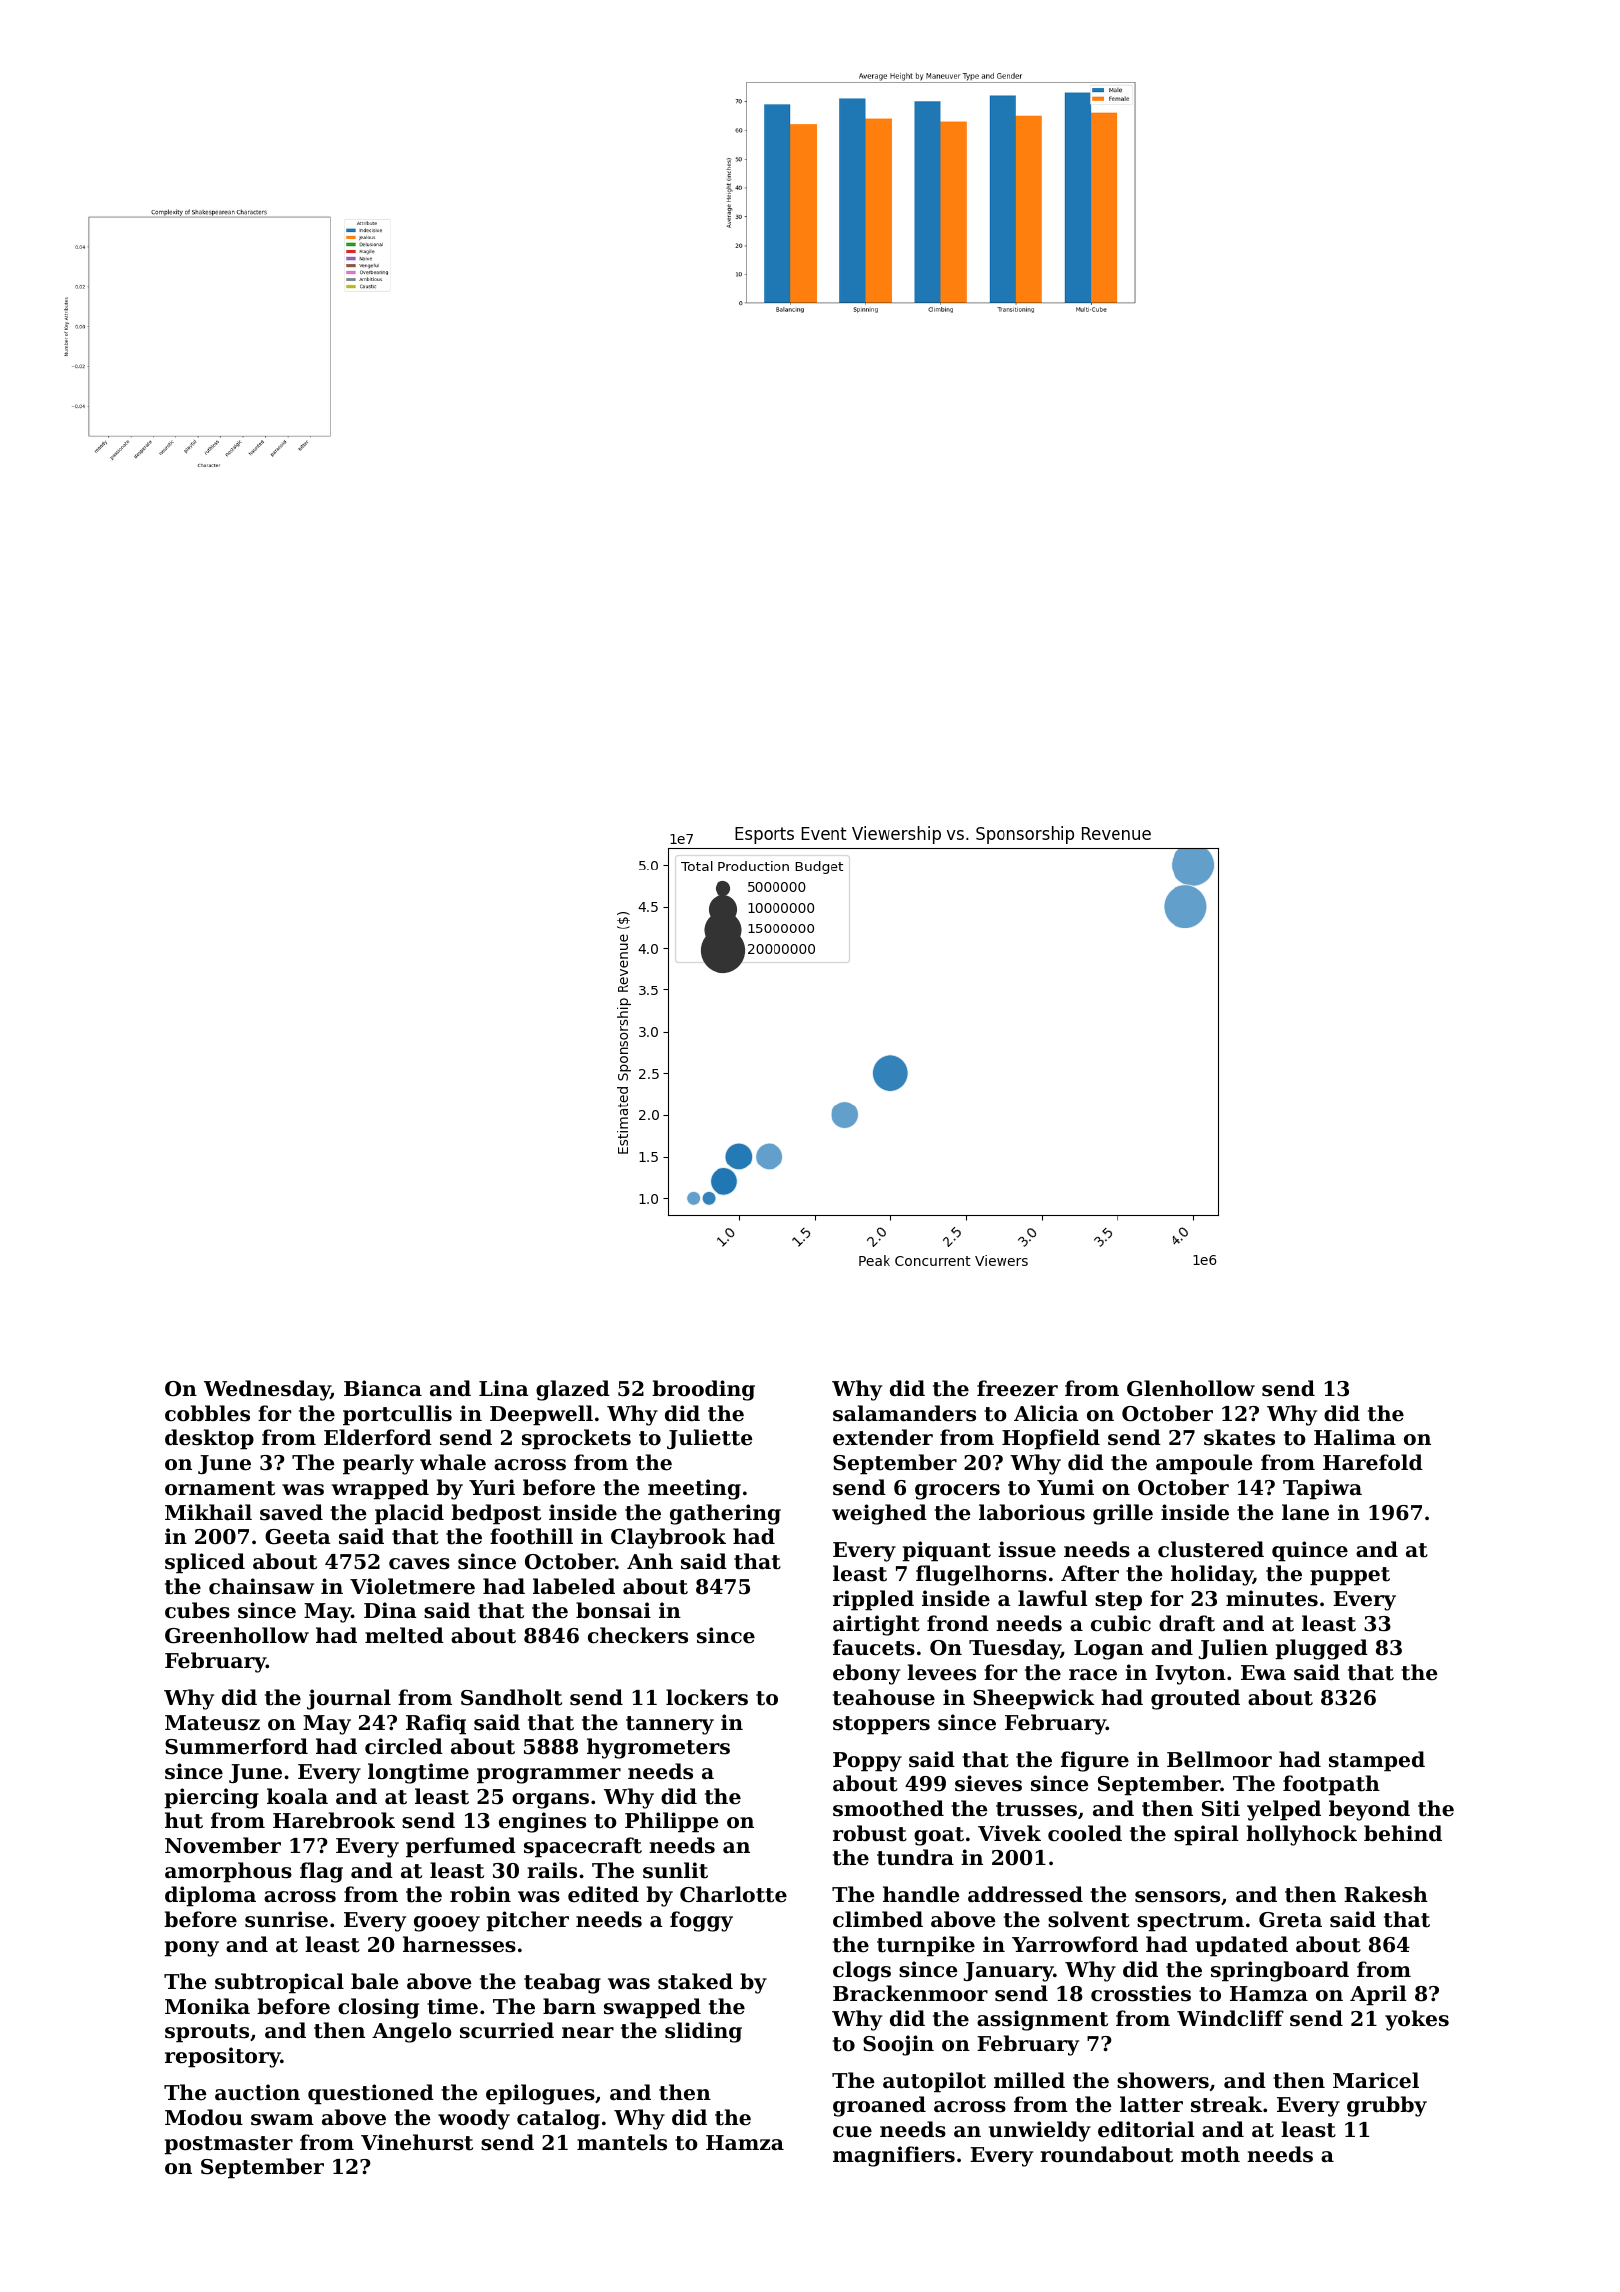 This document has width=1620, height=2292. Describe the element at coordinates (291, 1512) in the document. I see `saved` at that location.
